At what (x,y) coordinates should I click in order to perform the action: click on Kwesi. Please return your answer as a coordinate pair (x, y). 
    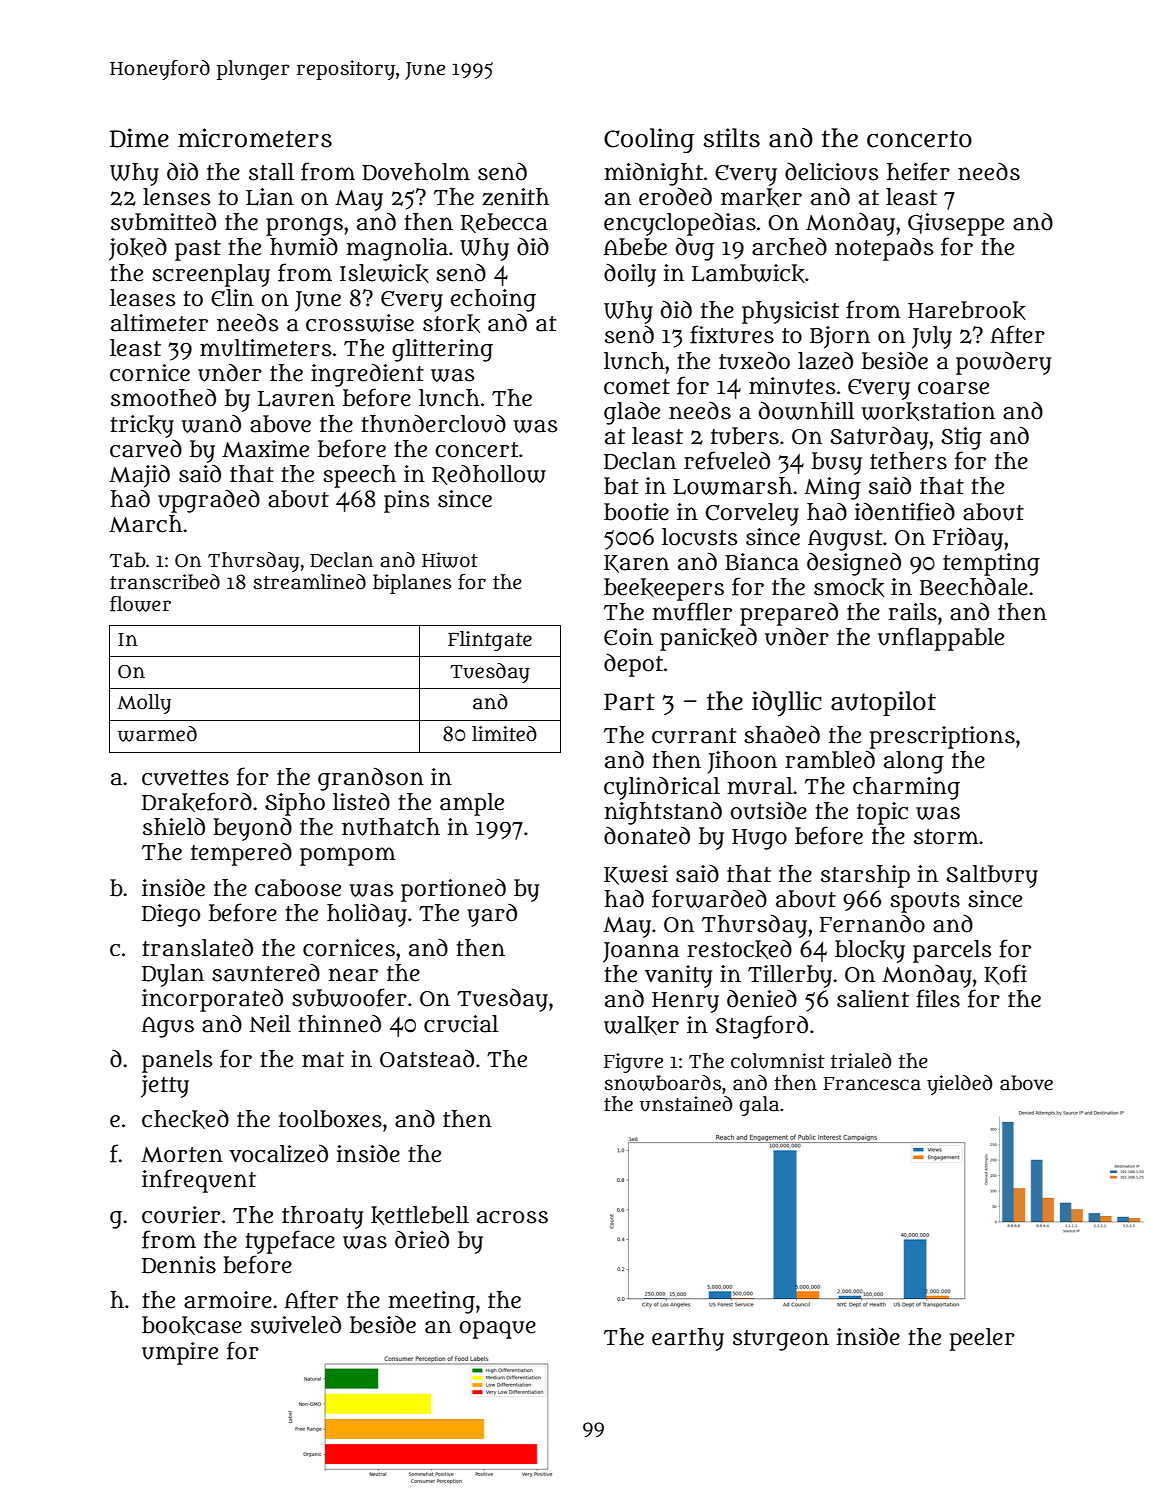
    Looking at the image, I should click on (636, 875).
